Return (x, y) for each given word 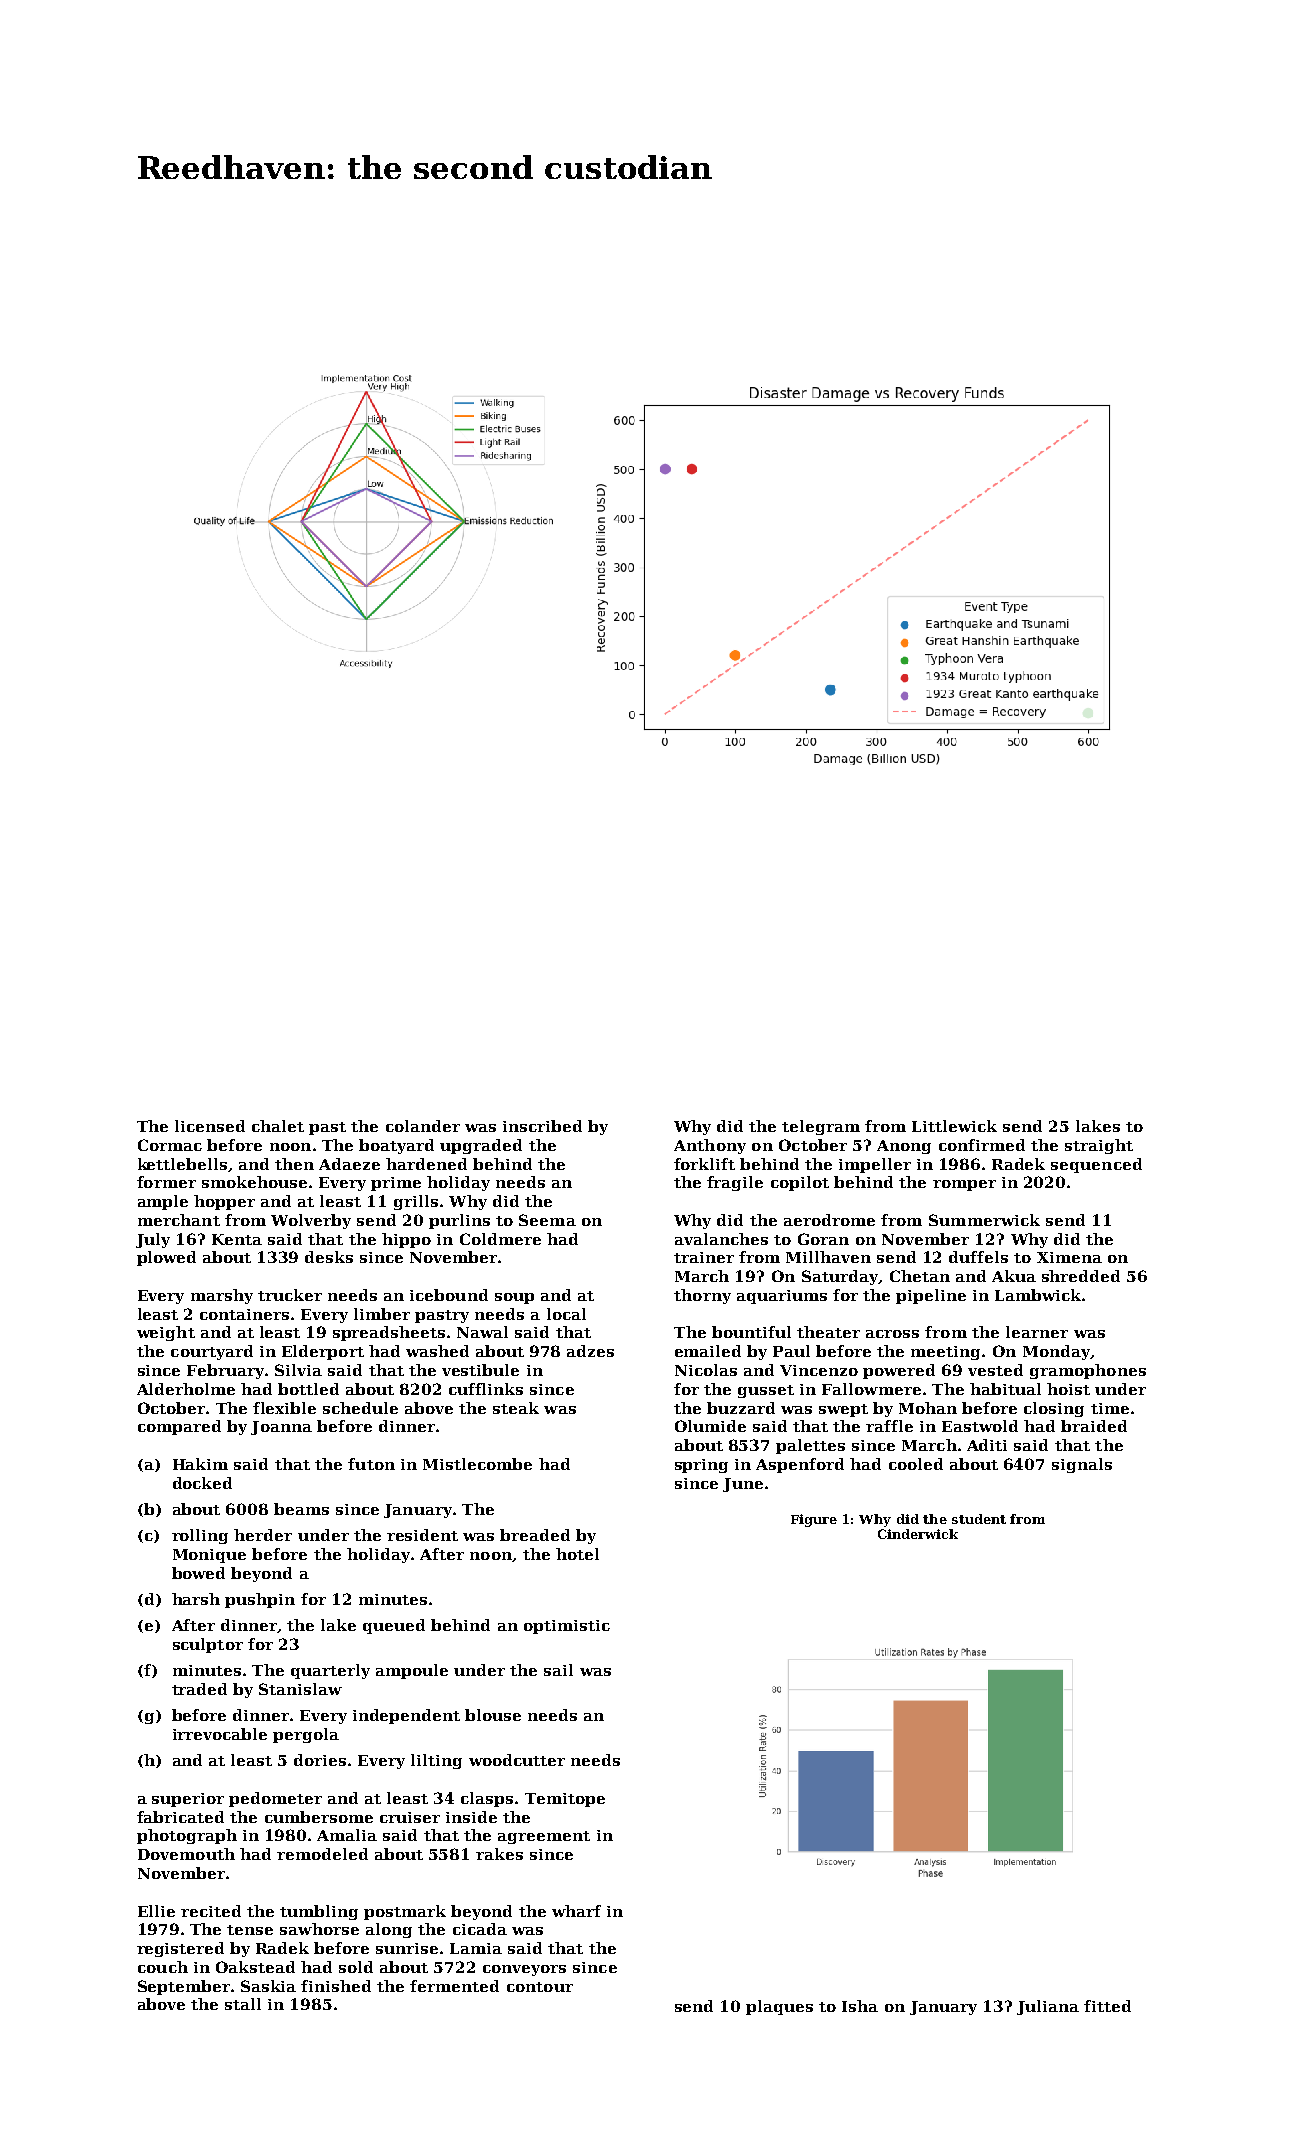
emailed (708, 1351)
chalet (278, 1126)
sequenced (1096, 1165)
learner (1037, 1332)
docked (202, 1483)
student (979, 1519)
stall (243, 2004)
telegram (821, 1127)
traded (199, 1689)
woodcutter (517, 1760)
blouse (493, 1715)
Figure (814, 1520)
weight (166, 1333)
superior (188, 1800)
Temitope (565, 1800)
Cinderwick (918, 1534)
